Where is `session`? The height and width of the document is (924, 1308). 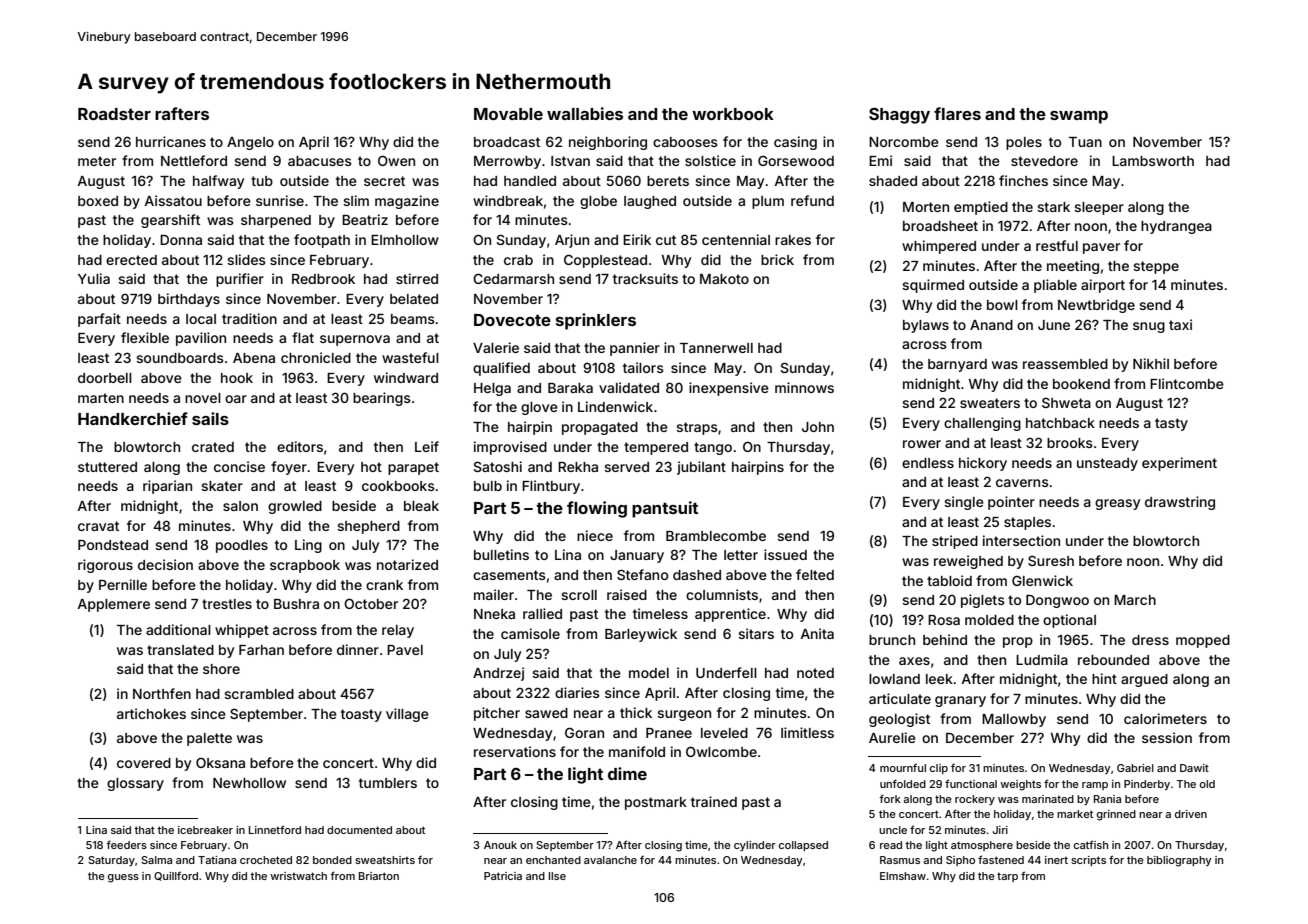
session is located at coordinates (1167, 737).
